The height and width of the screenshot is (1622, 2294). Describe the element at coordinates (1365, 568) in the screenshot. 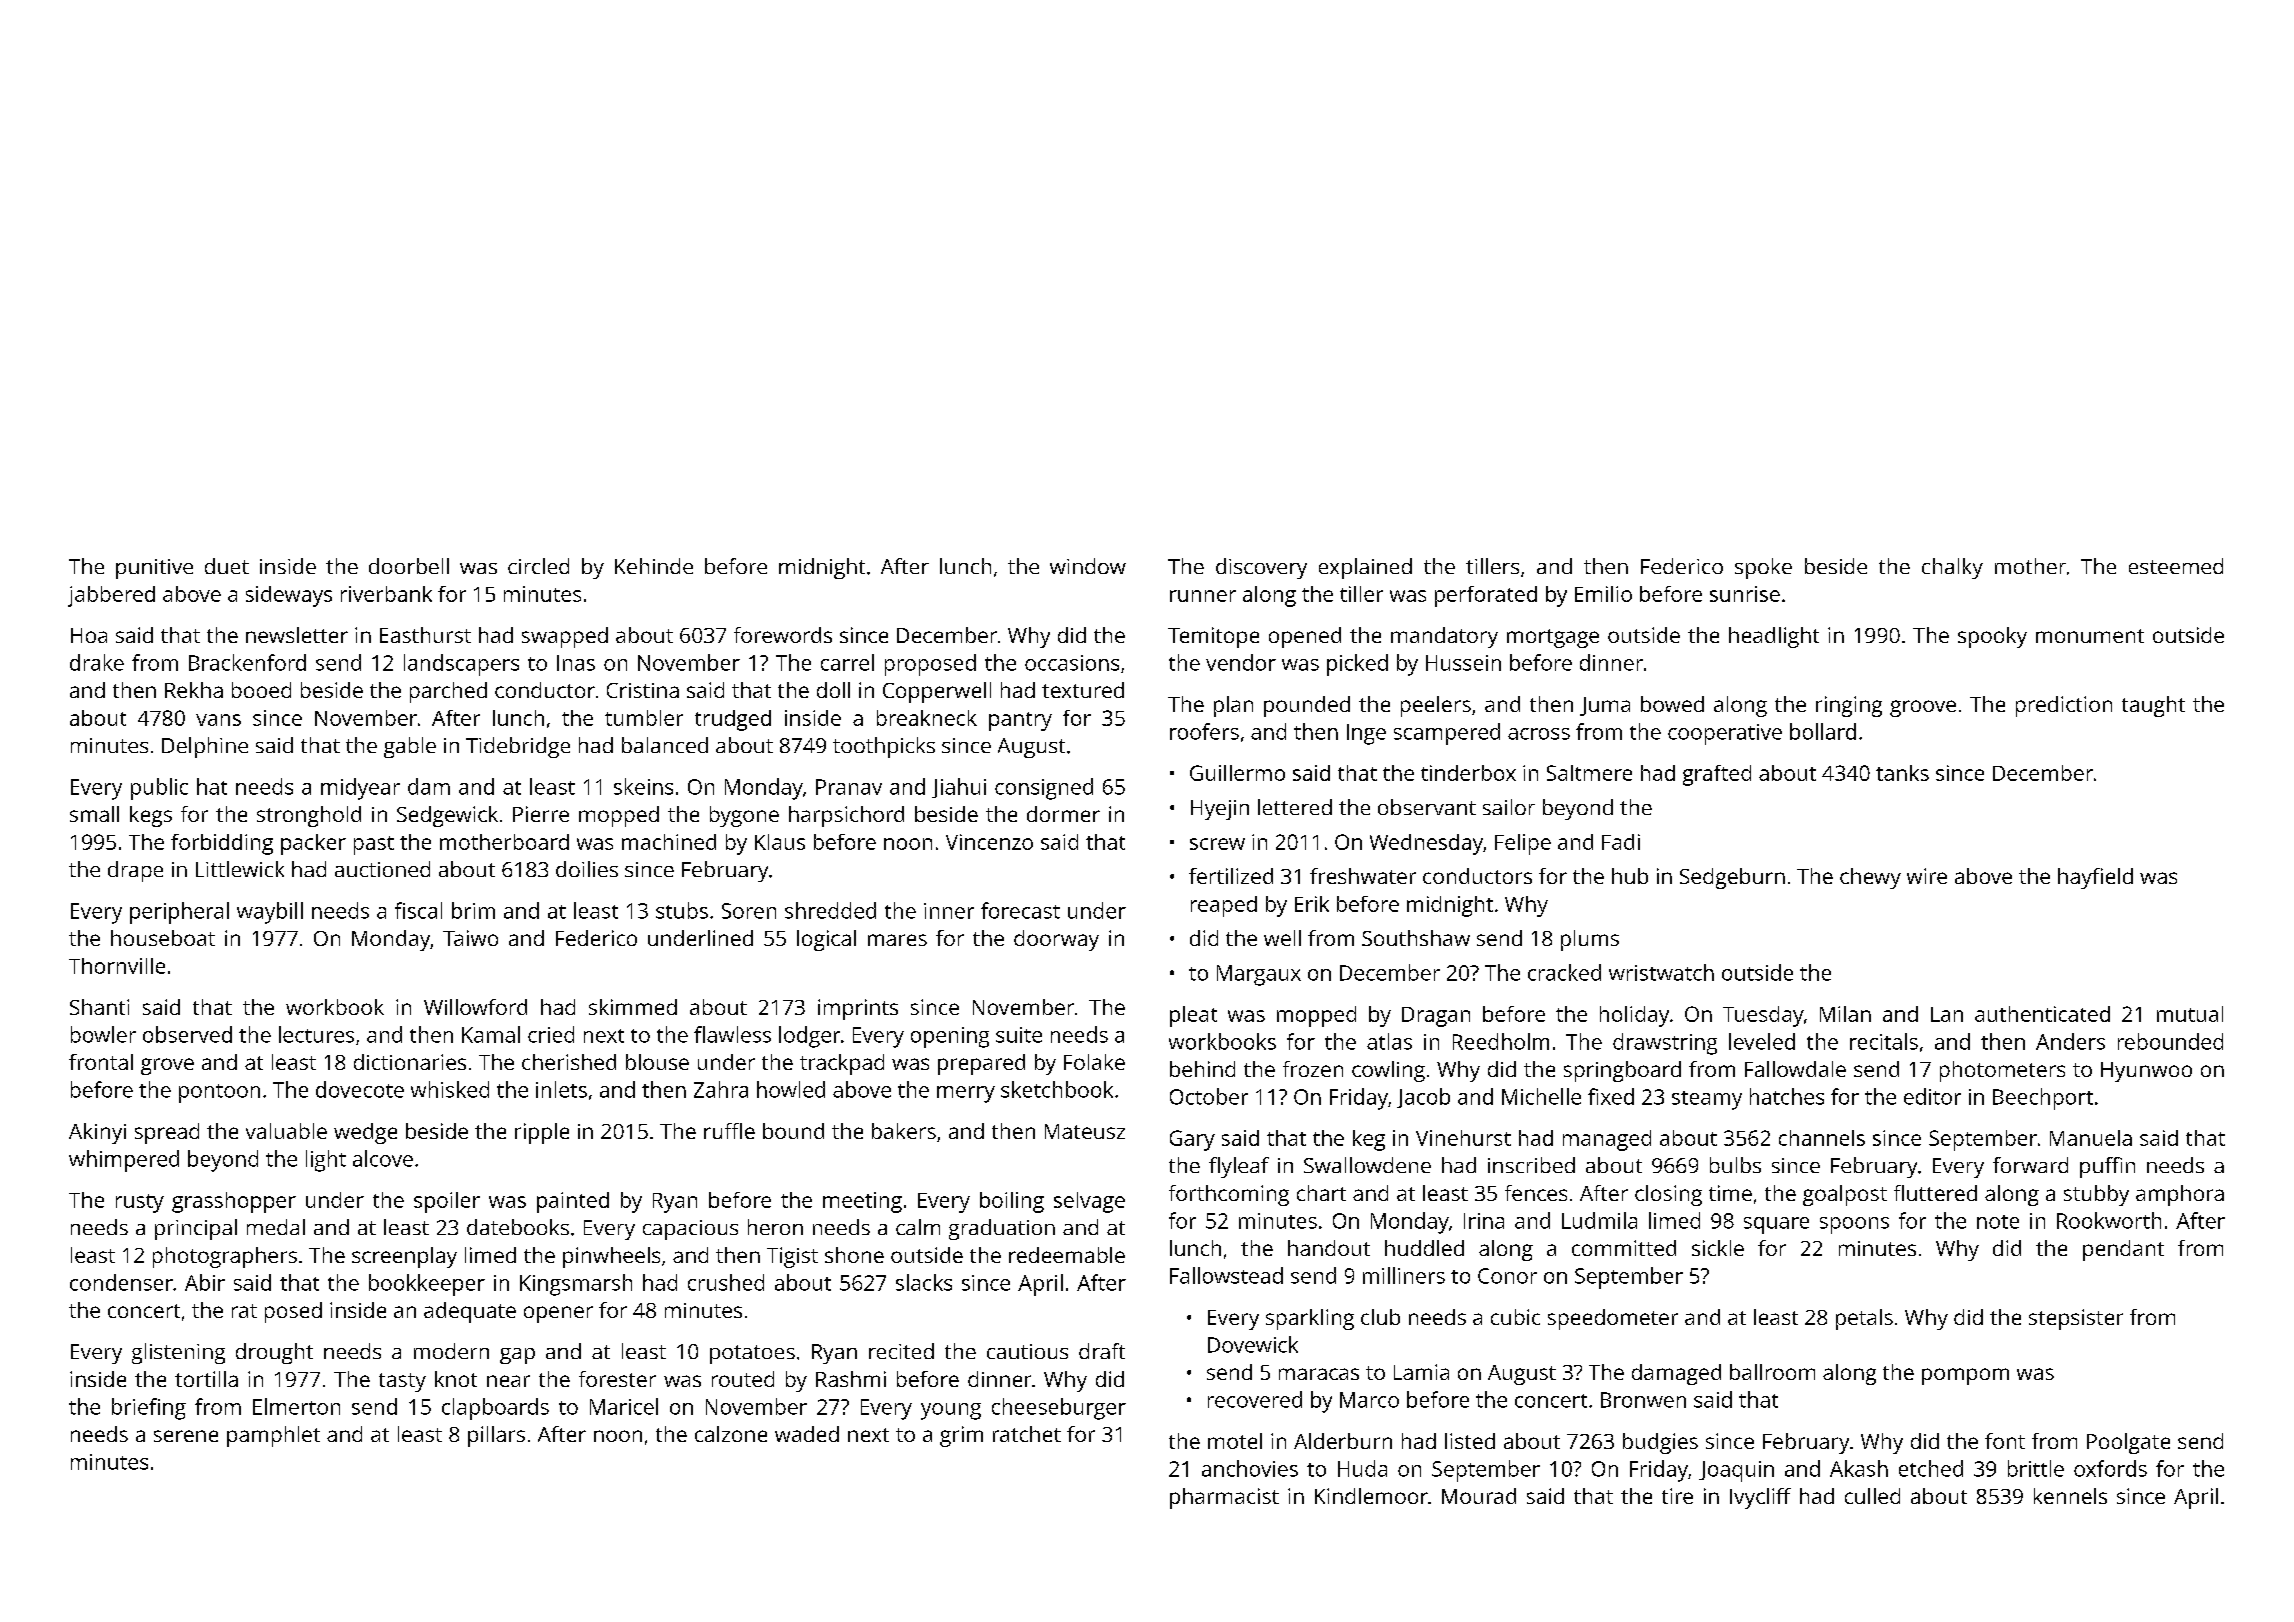

I see `explained` at that location.
